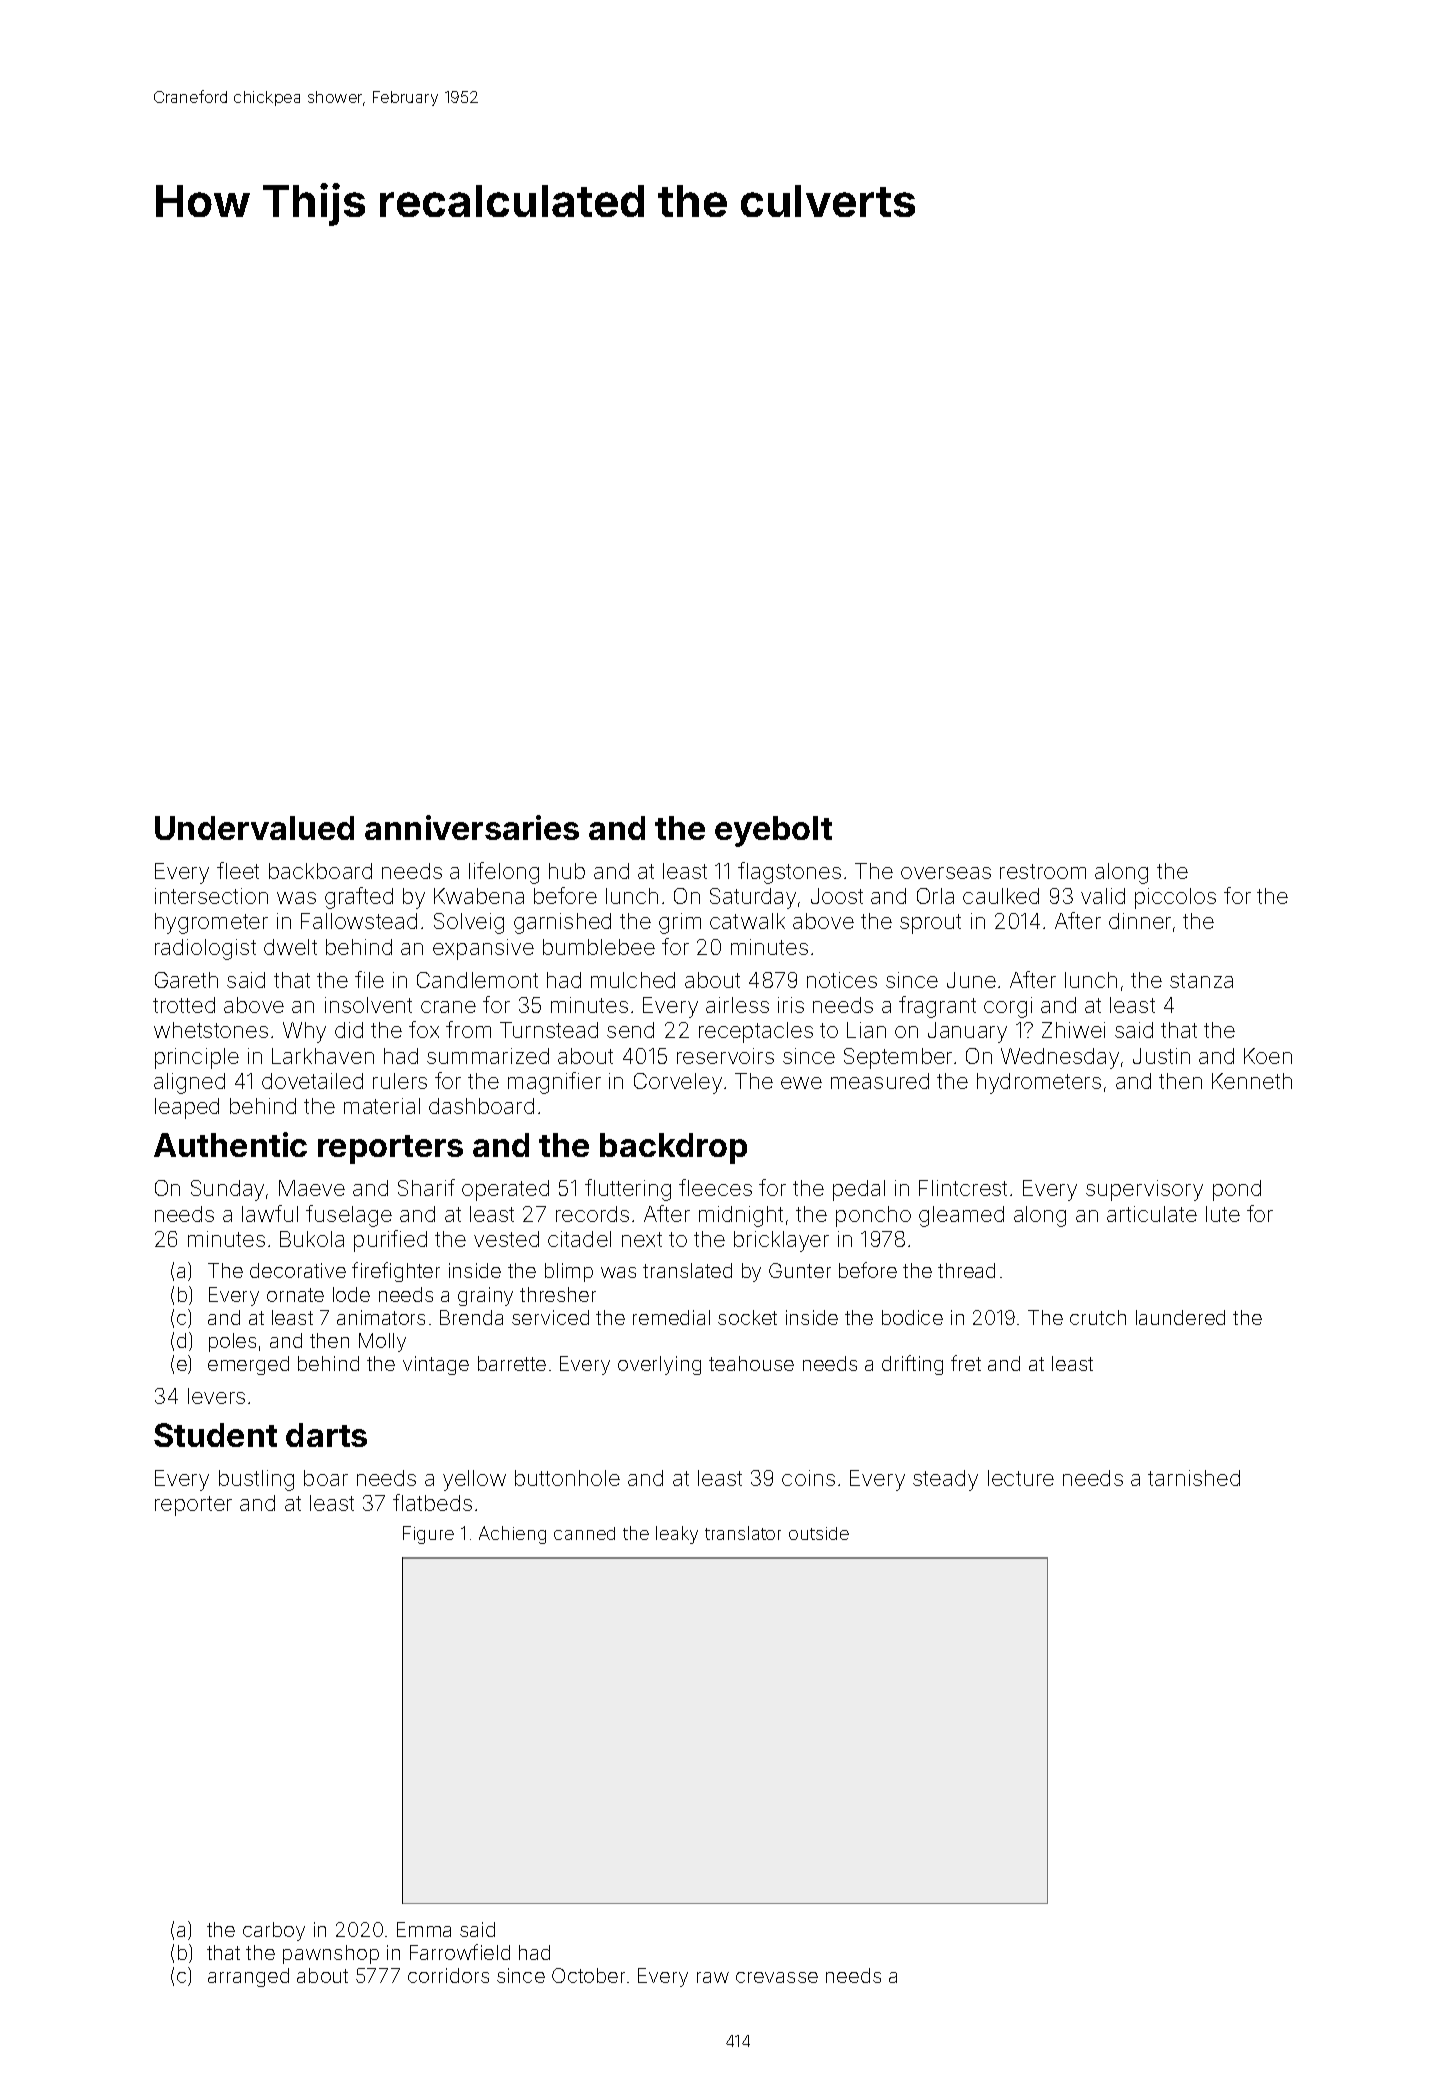  I want to click on dwelt, so click(290, 947).
